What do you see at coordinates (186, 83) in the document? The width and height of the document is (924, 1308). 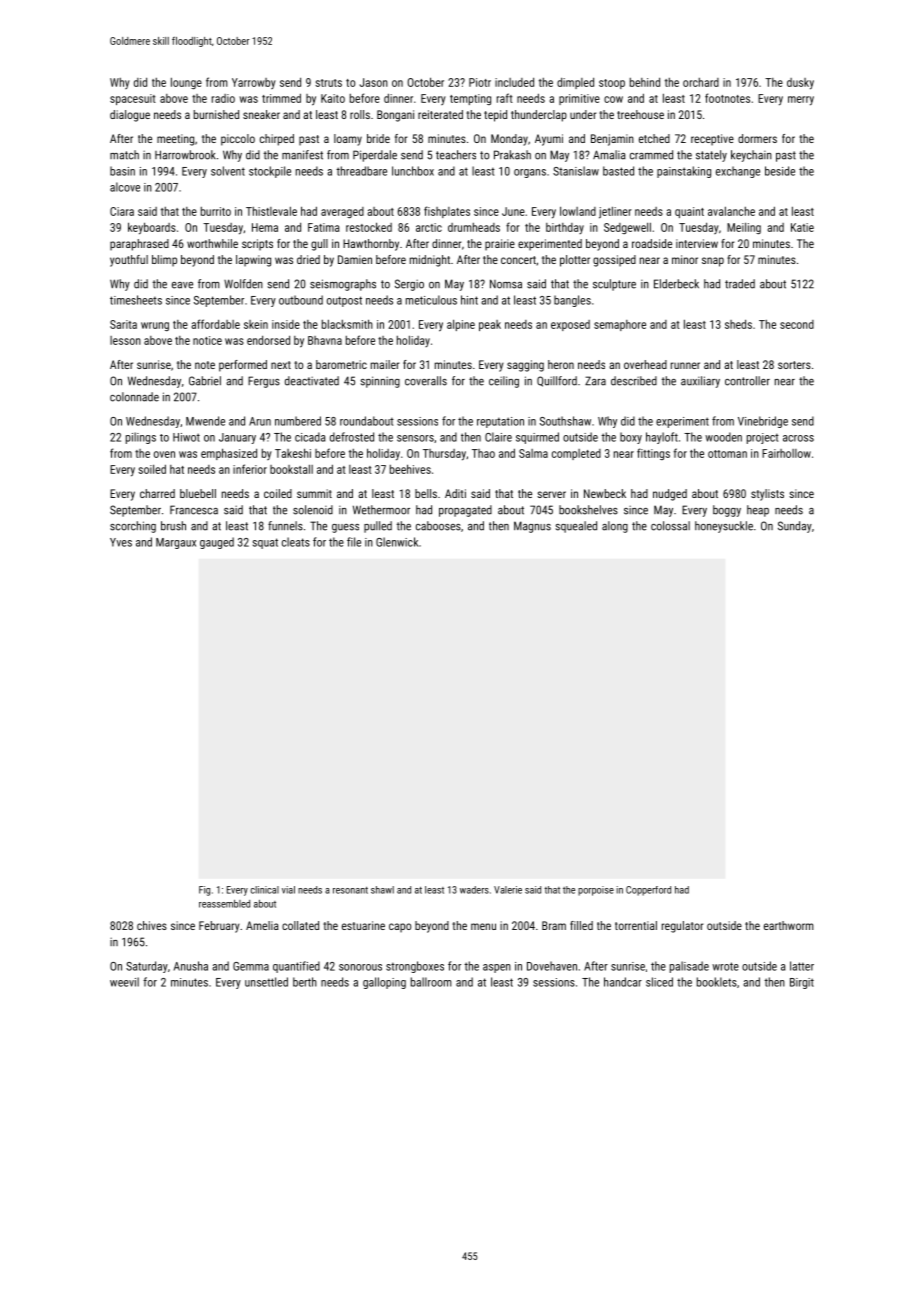 I see `lounge` at bounding box center [186, 83].
